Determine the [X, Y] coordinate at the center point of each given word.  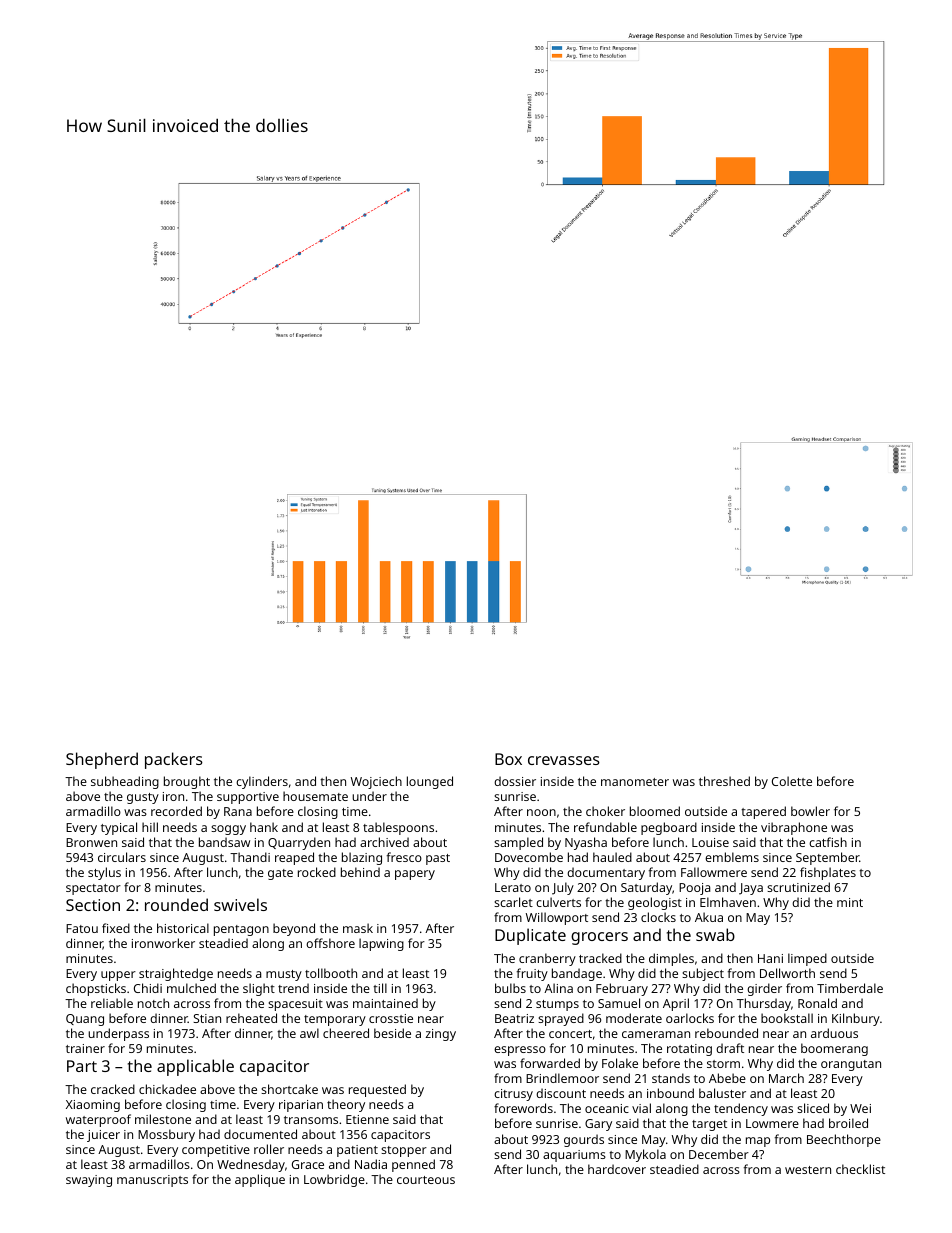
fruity [532, 974]
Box [508, 759]
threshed [724, 781]
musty [284, 975]
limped [807, 959]
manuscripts [152, 1181]
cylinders [262, 782]
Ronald [817, 1003]
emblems [732, 857]
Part [82, 1066]
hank [264, 827]
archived [384, 842]
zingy [441, 1035]
